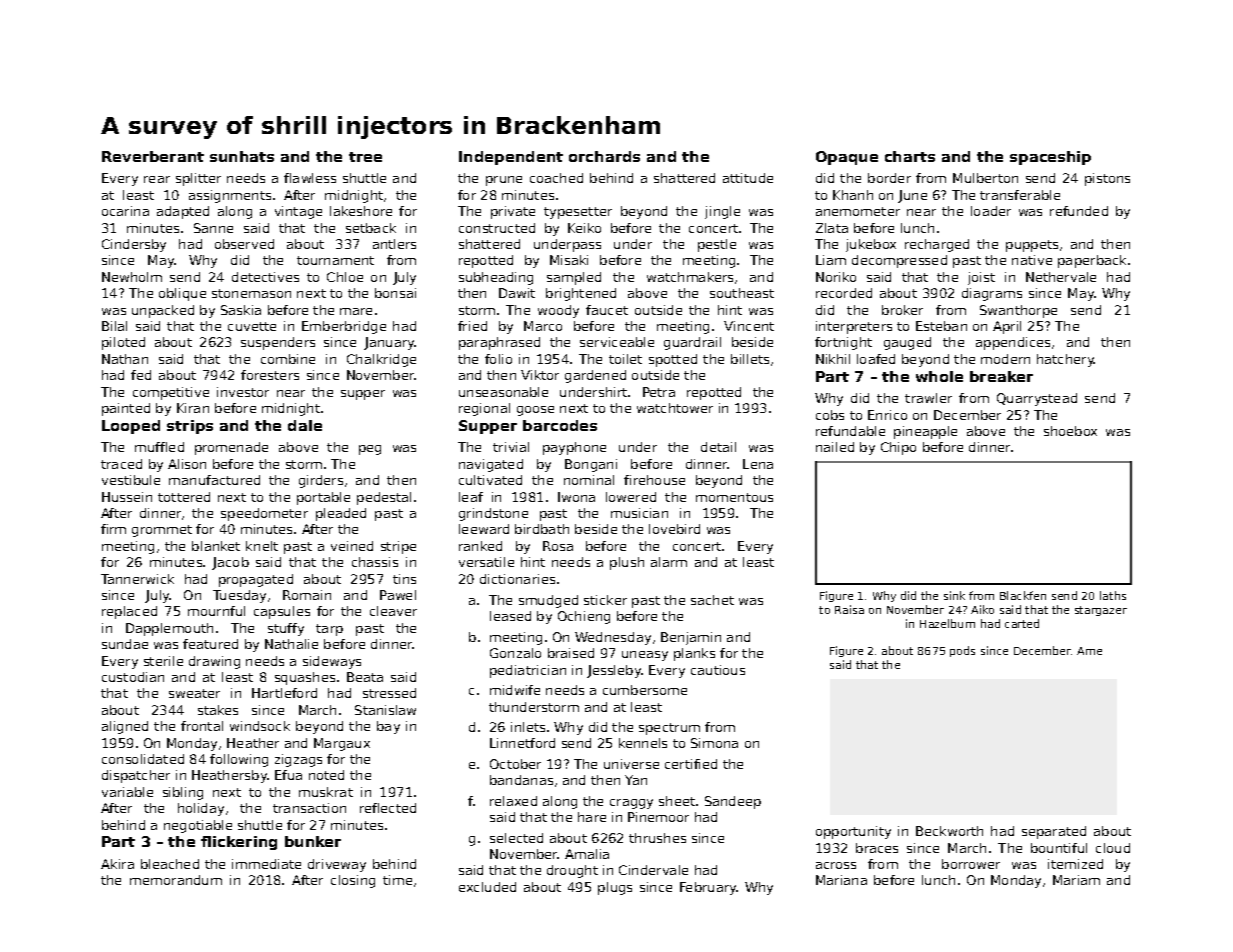 This screenshot has height=952, width=1233. Describe the element at coordinates (329, 630) in the screenshot. I see `tarp` at that location.
